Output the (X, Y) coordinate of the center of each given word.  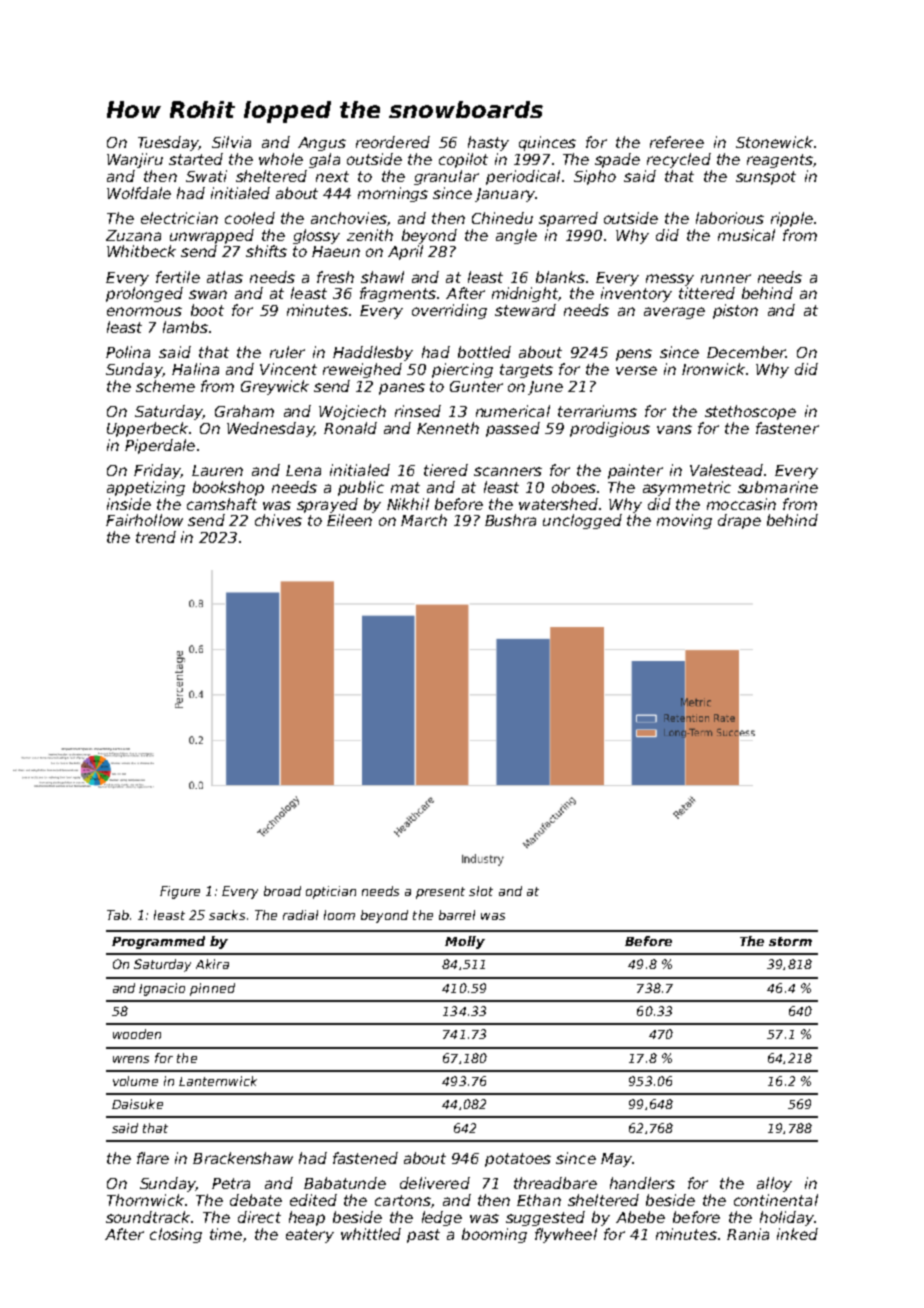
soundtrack (148, 1217)
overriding (449, 311)
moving (684, 521)
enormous (144, 311)
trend (156, 537)
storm (790, 941)
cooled (250, 218)
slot (481, 891)
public (361, 488)
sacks (227, 915)
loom (339, 915)
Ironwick (713, 369)
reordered (393, 142)
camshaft (222, 504)
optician (331, 892)
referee (677, 142)
